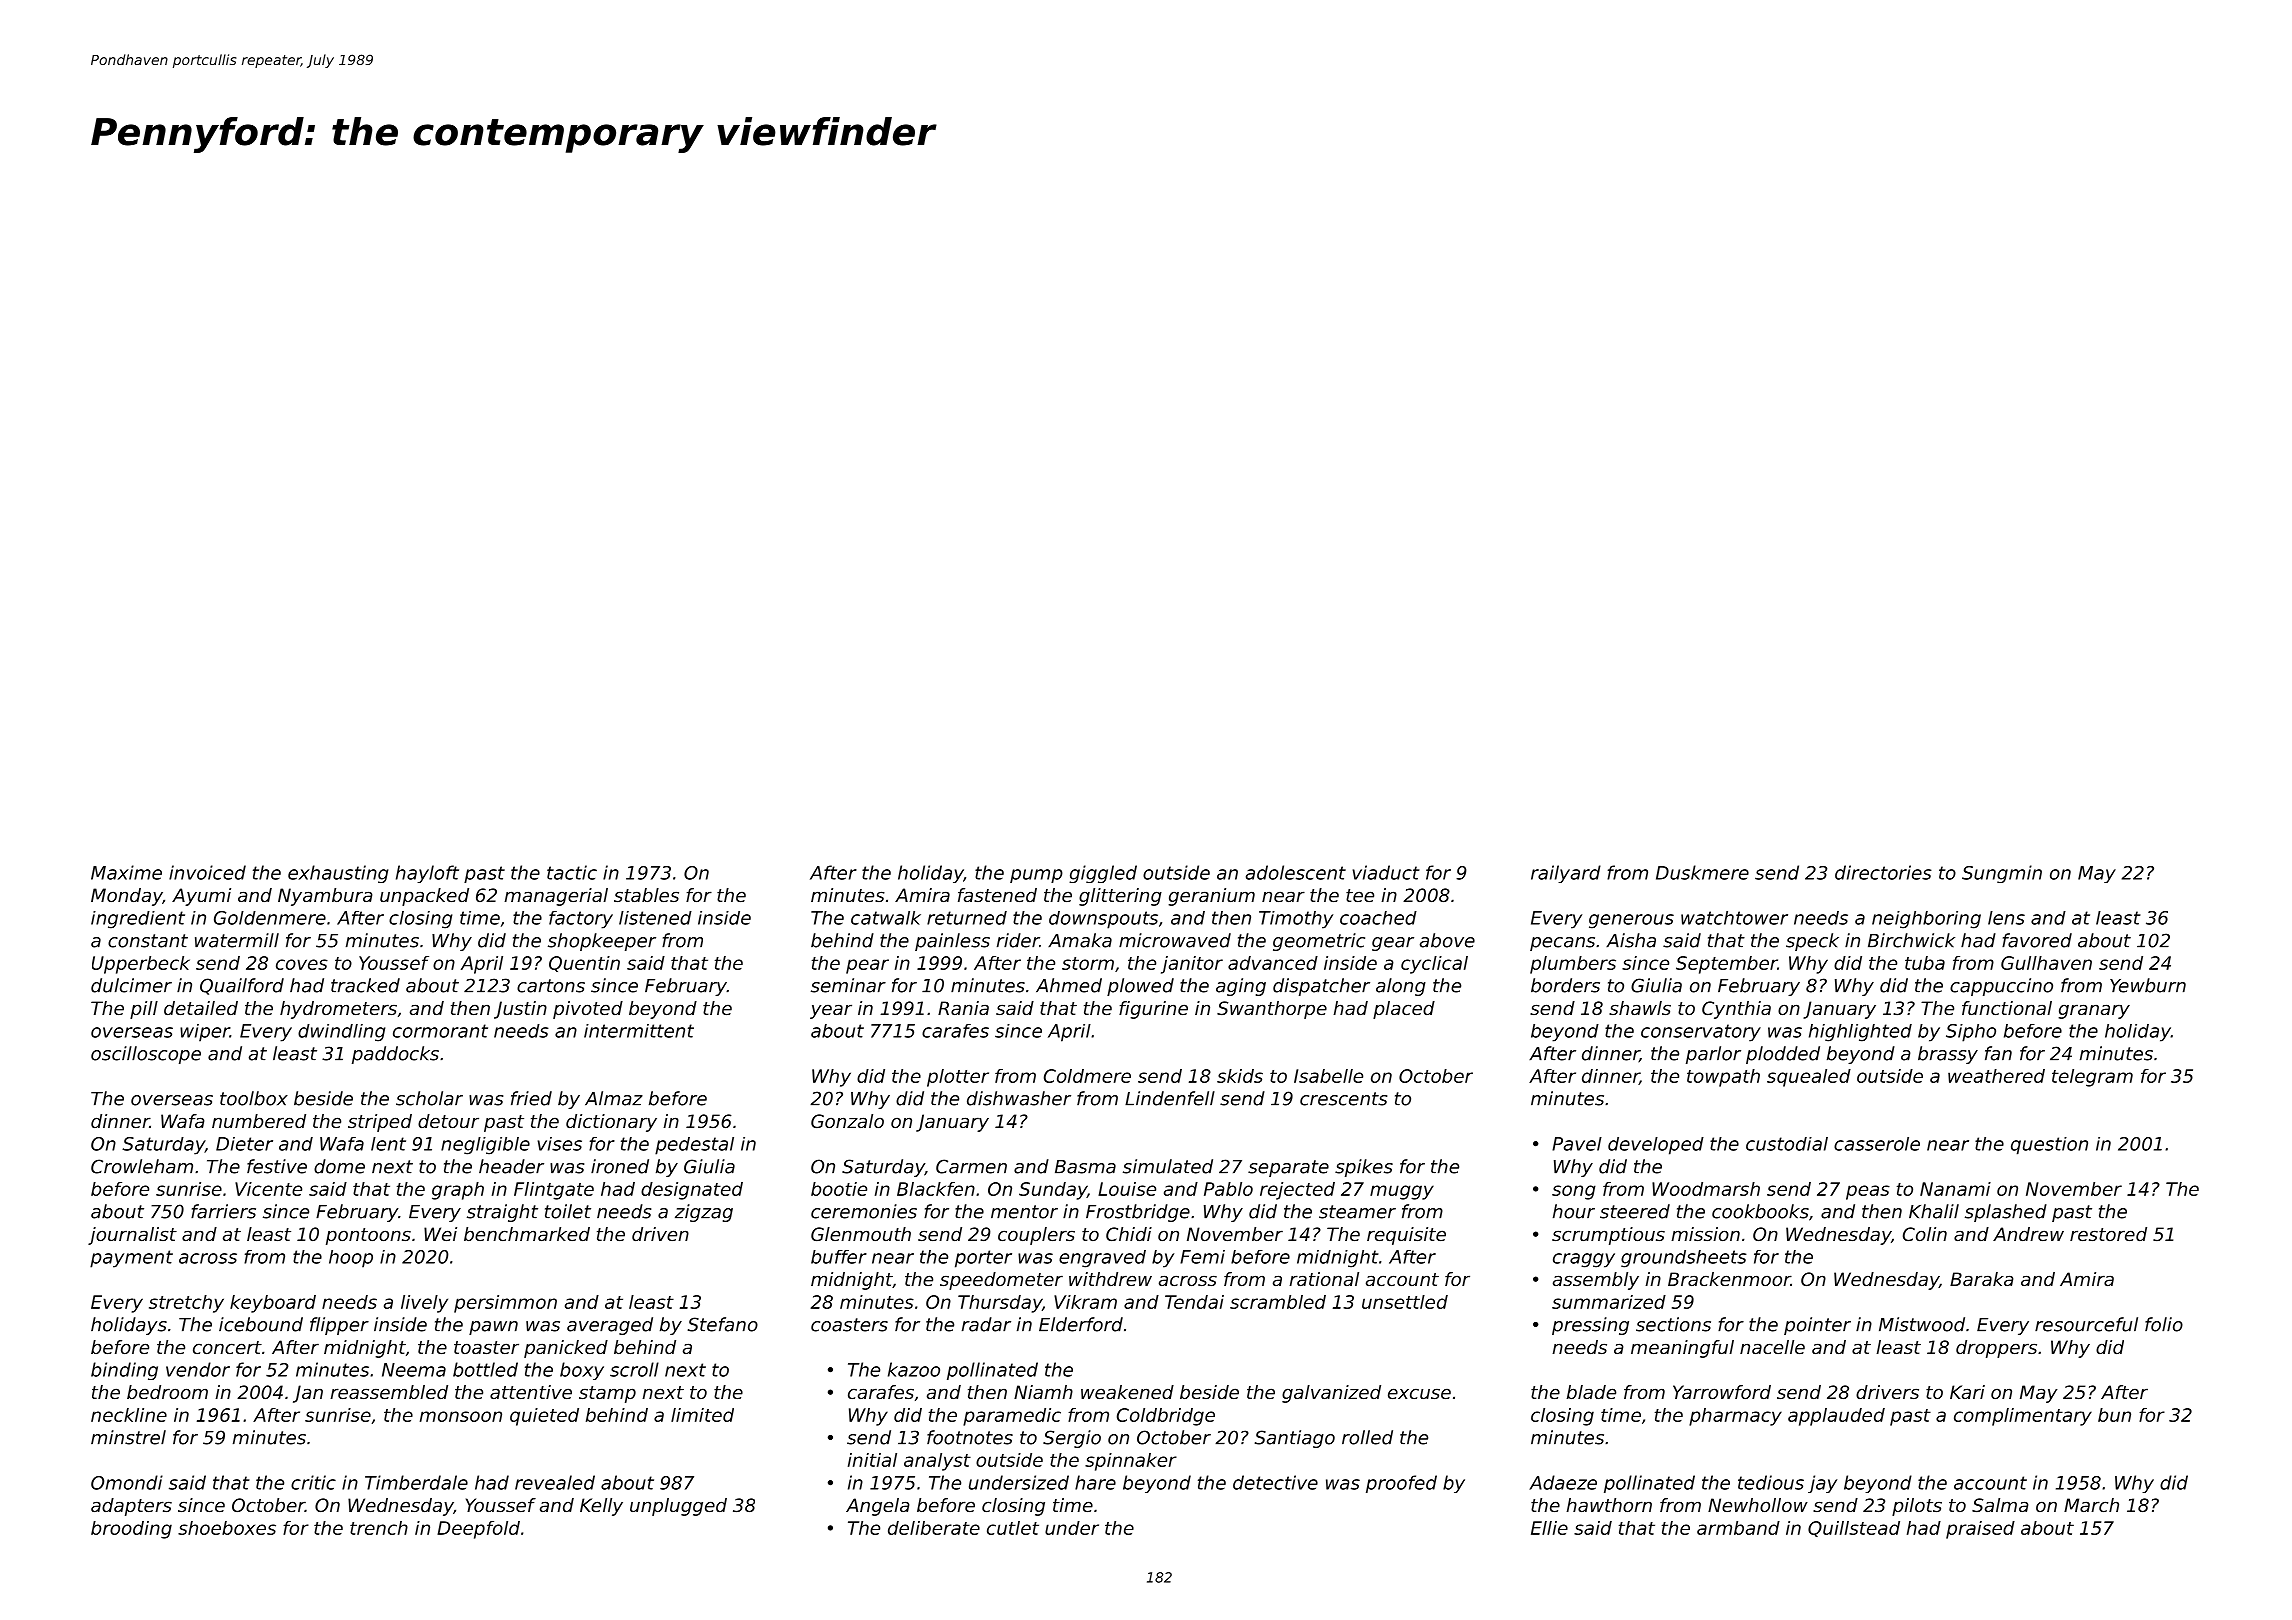 The image size is (2292, 1620). I want to click on Monday, so click(127, 897).
